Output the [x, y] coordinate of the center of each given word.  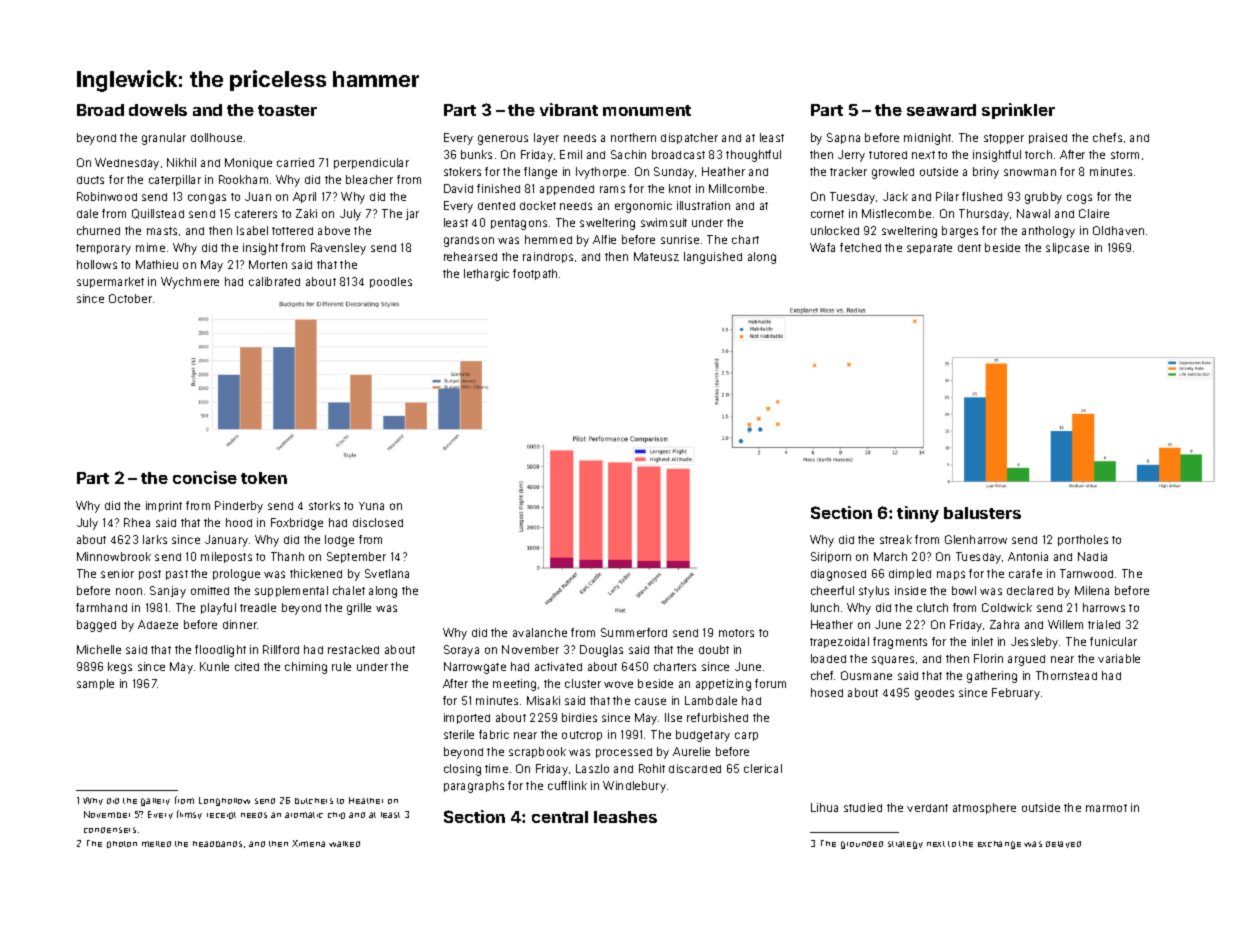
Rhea [137, 522]
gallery [155, 802]
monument [647, 110]
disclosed [378, 522]
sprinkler [1018, 111]
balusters [982, 513]
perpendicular [371, 163]
